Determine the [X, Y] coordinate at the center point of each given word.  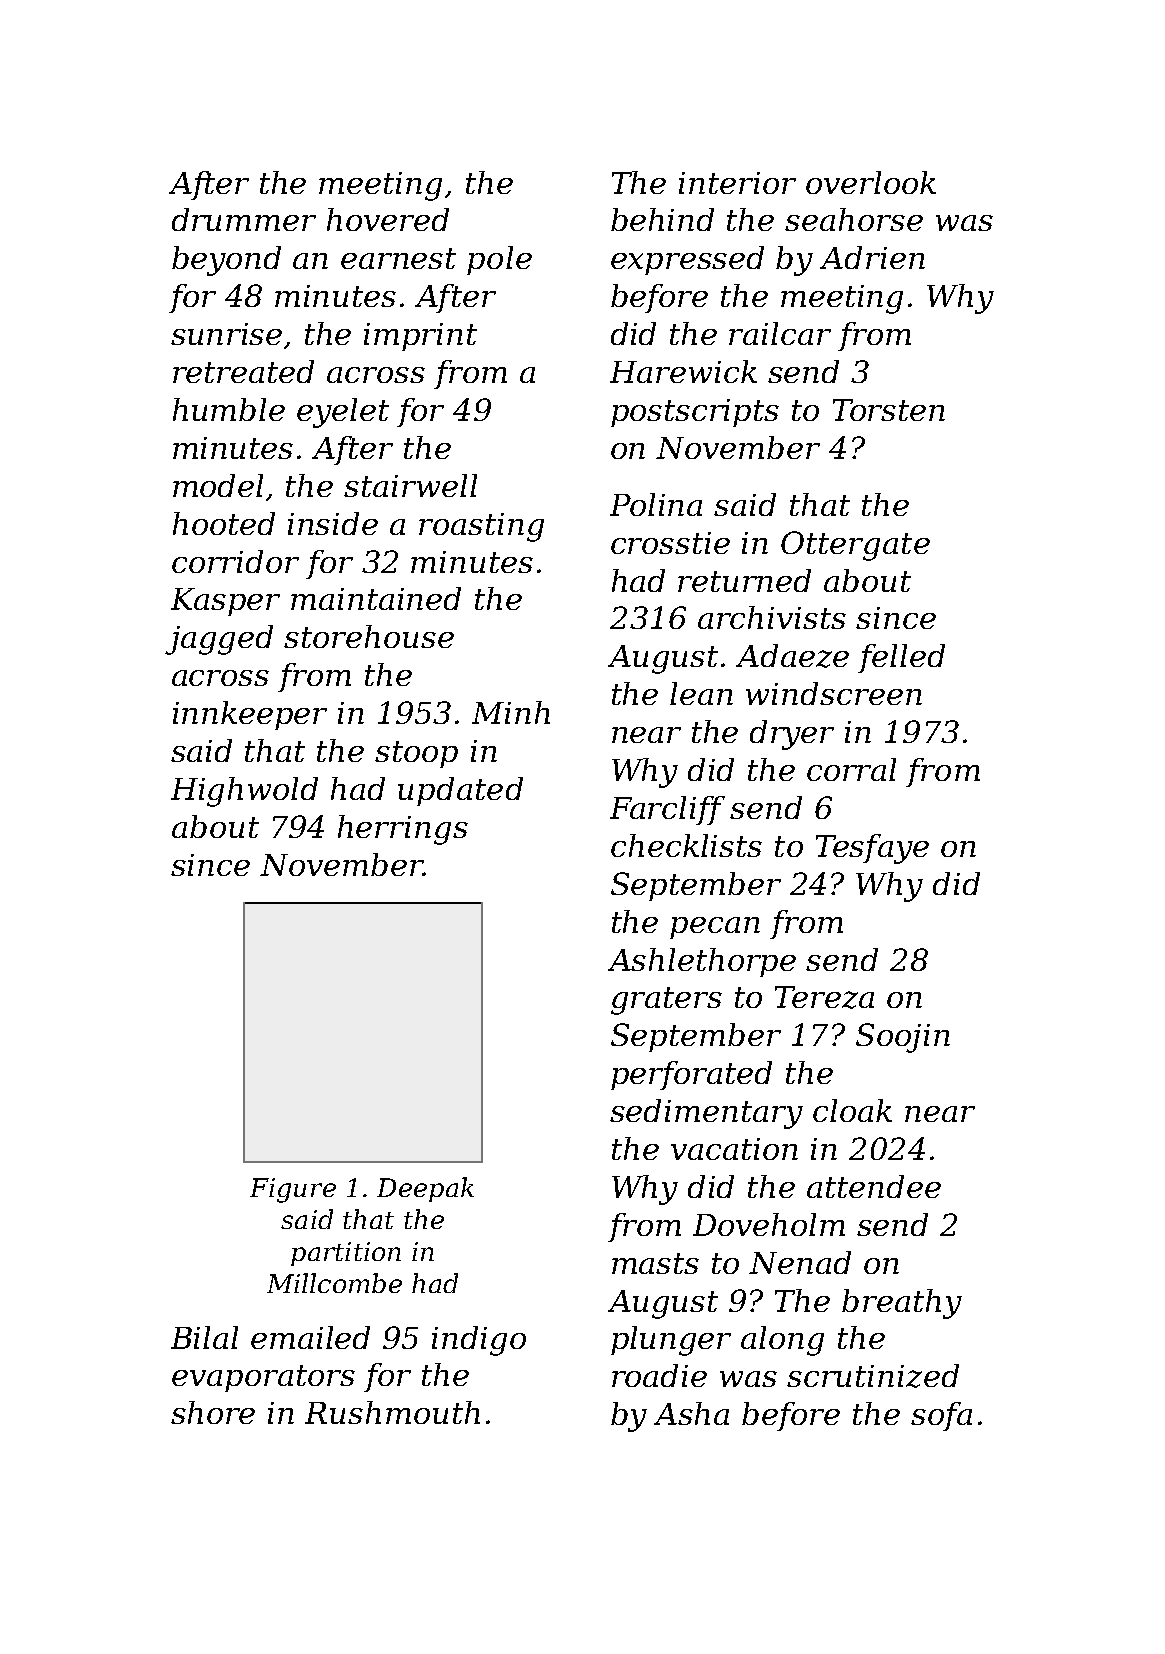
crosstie [670, 543]
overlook [871, 182]
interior [737, 183]
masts [655, 1263]
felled [901, 658]
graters [666, 1001]
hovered [388, 219]
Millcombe [334, 1283]
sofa [941, 1416]
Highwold [244, 792]
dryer [792, 735]
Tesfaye [872, 849]
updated [460, 791]
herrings [403, 830]
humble [229, 409]
